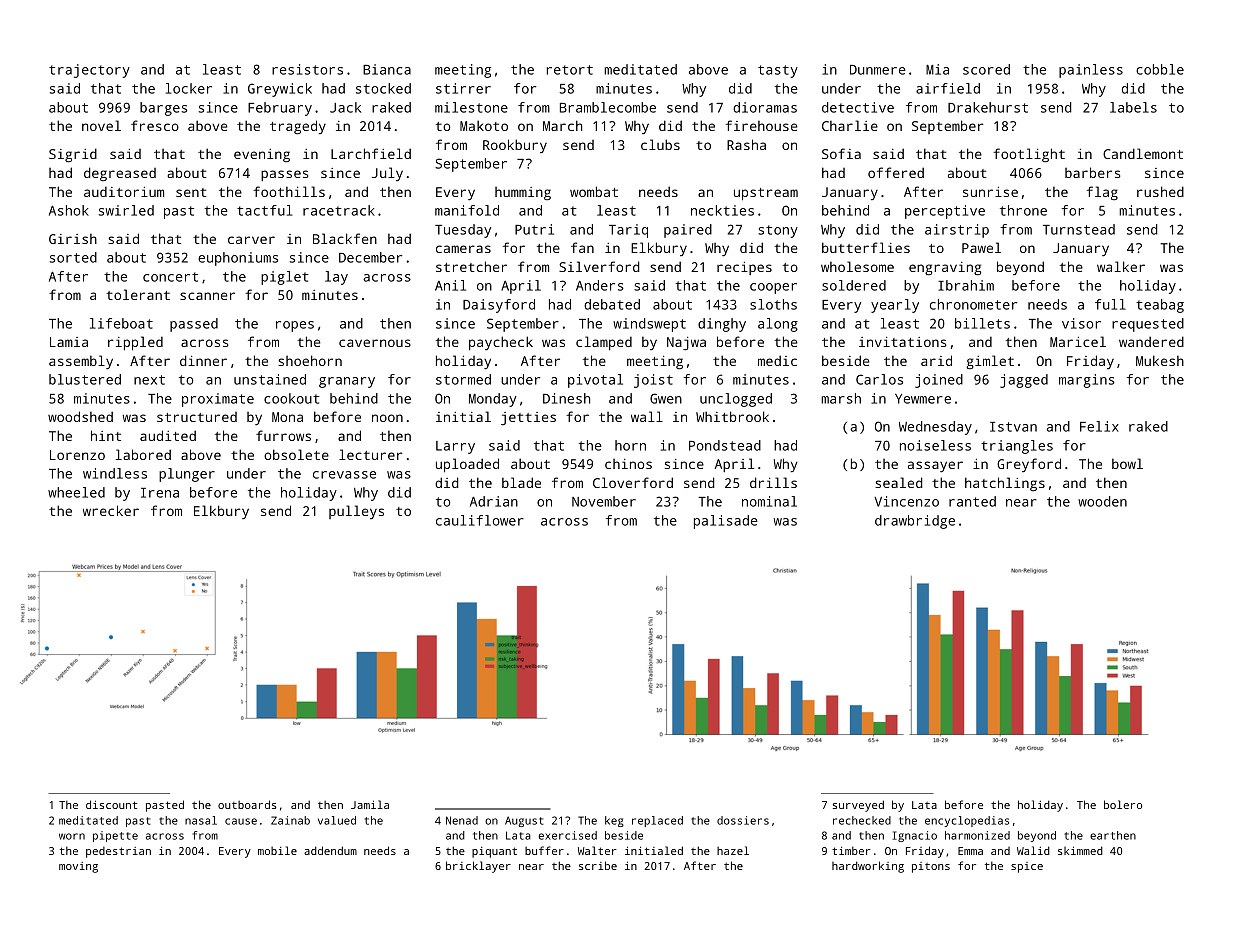  I want to click on retort, so click(570, 70).
